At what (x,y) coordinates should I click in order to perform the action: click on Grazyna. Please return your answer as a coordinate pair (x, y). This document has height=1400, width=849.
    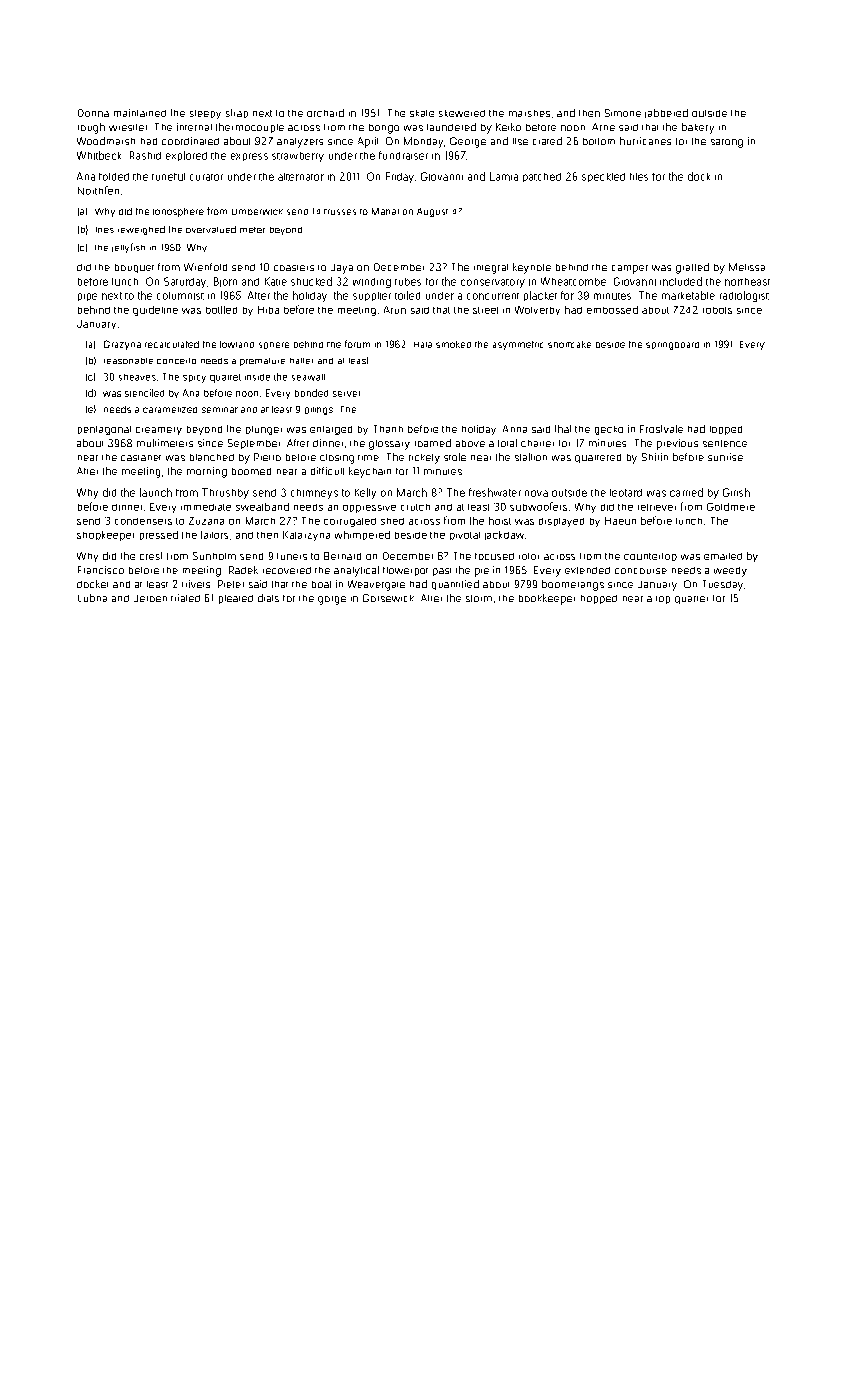
    Looking at the image, I should click on (122, 345).
